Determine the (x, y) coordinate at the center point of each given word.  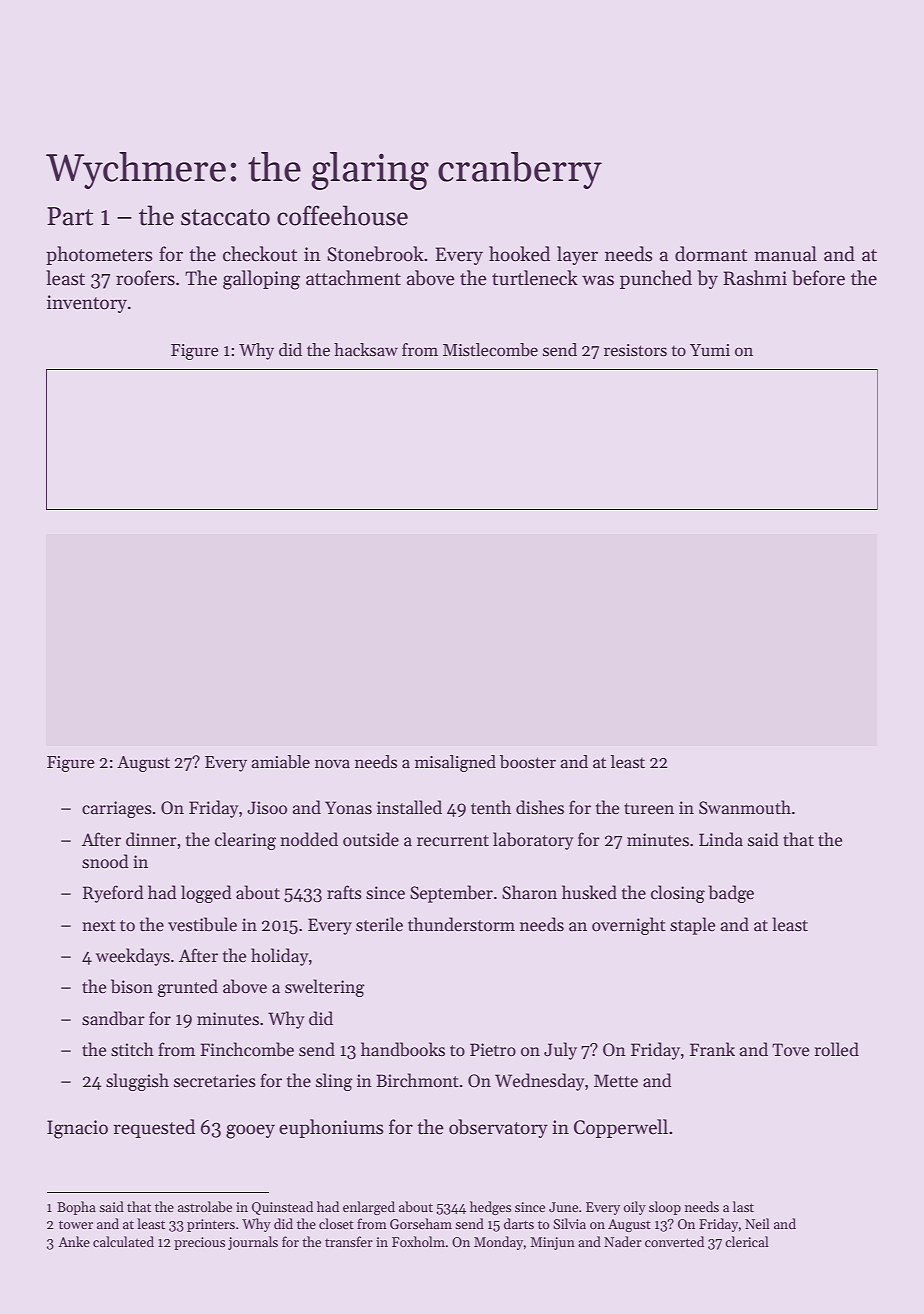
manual (785, 254)
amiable (280, 762)
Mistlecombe (490, 350)
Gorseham (421, 1223)
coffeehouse (342, 215)
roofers (145, 278)
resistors (635, 350)
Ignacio (77, 1129)
